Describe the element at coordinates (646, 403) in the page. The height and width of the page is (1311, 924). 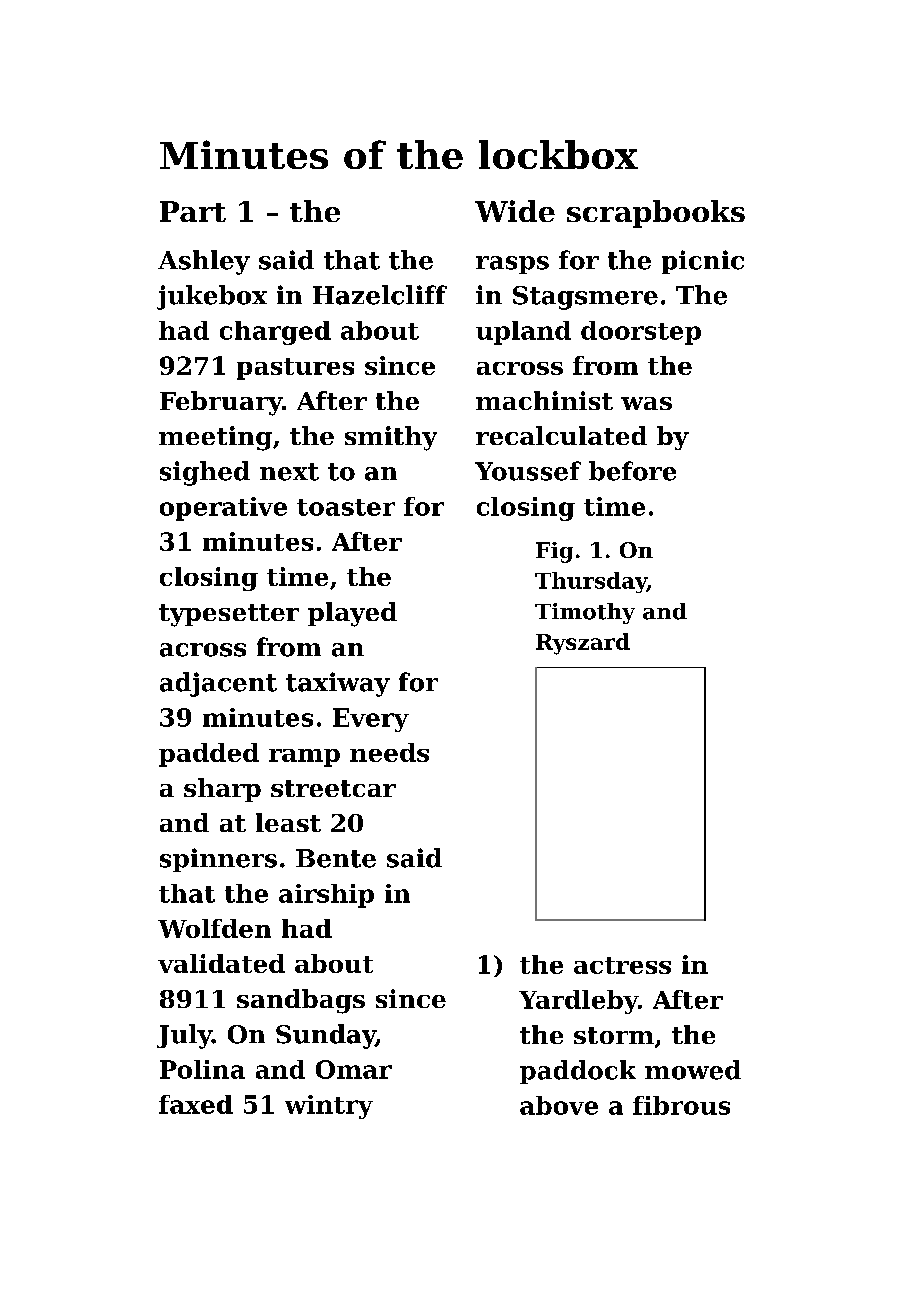
I see `was` at that location.
